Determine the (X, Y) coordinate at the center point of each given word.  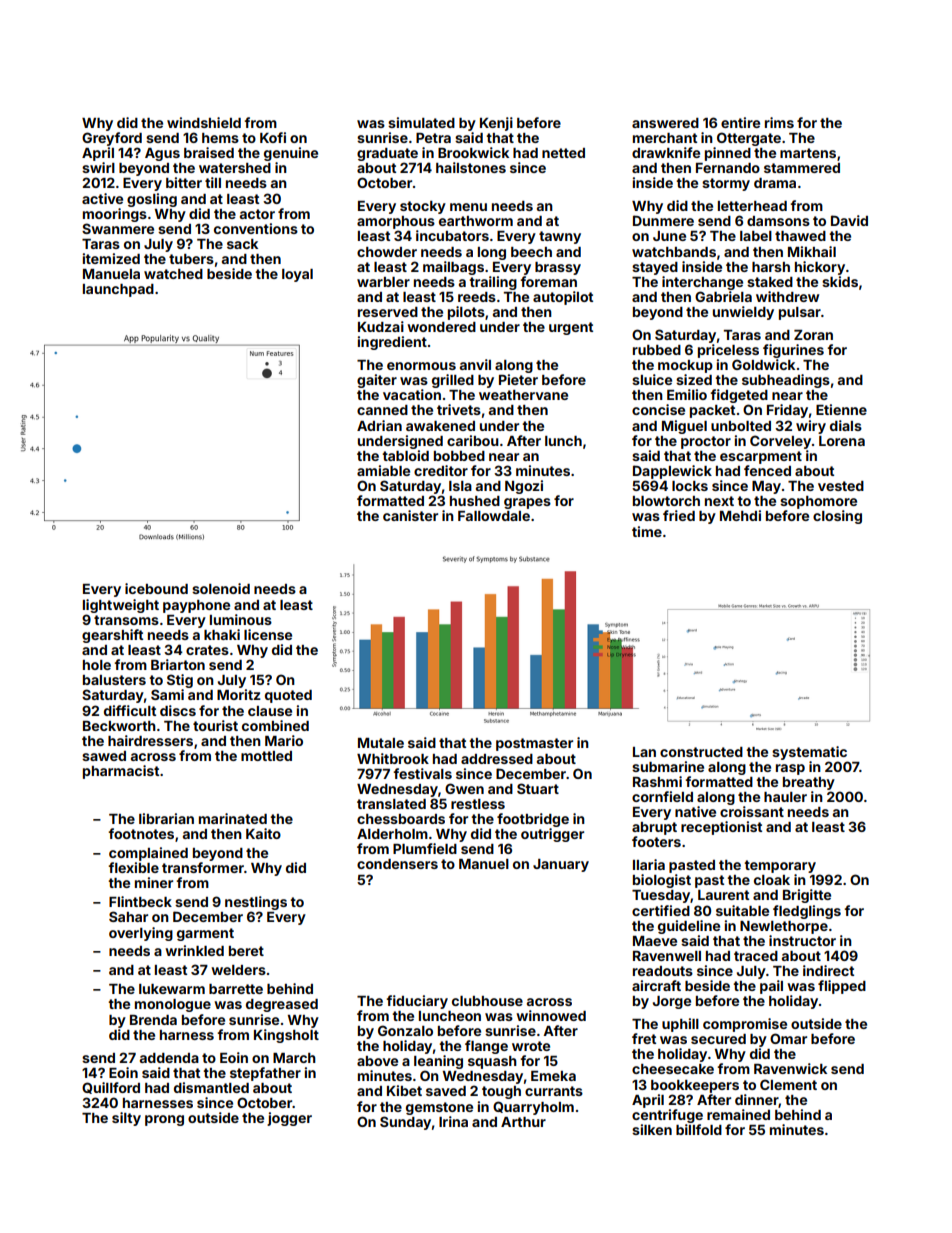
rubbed (657, 350)
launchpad (118, 290)
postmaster (534, 744)
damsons (778, 221)
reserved (388, 312)
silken (652, 1129)
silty (126, 1119)
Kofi (273, 137)
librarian (166, 818)
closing (837, 517)
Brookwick (473, 152)
